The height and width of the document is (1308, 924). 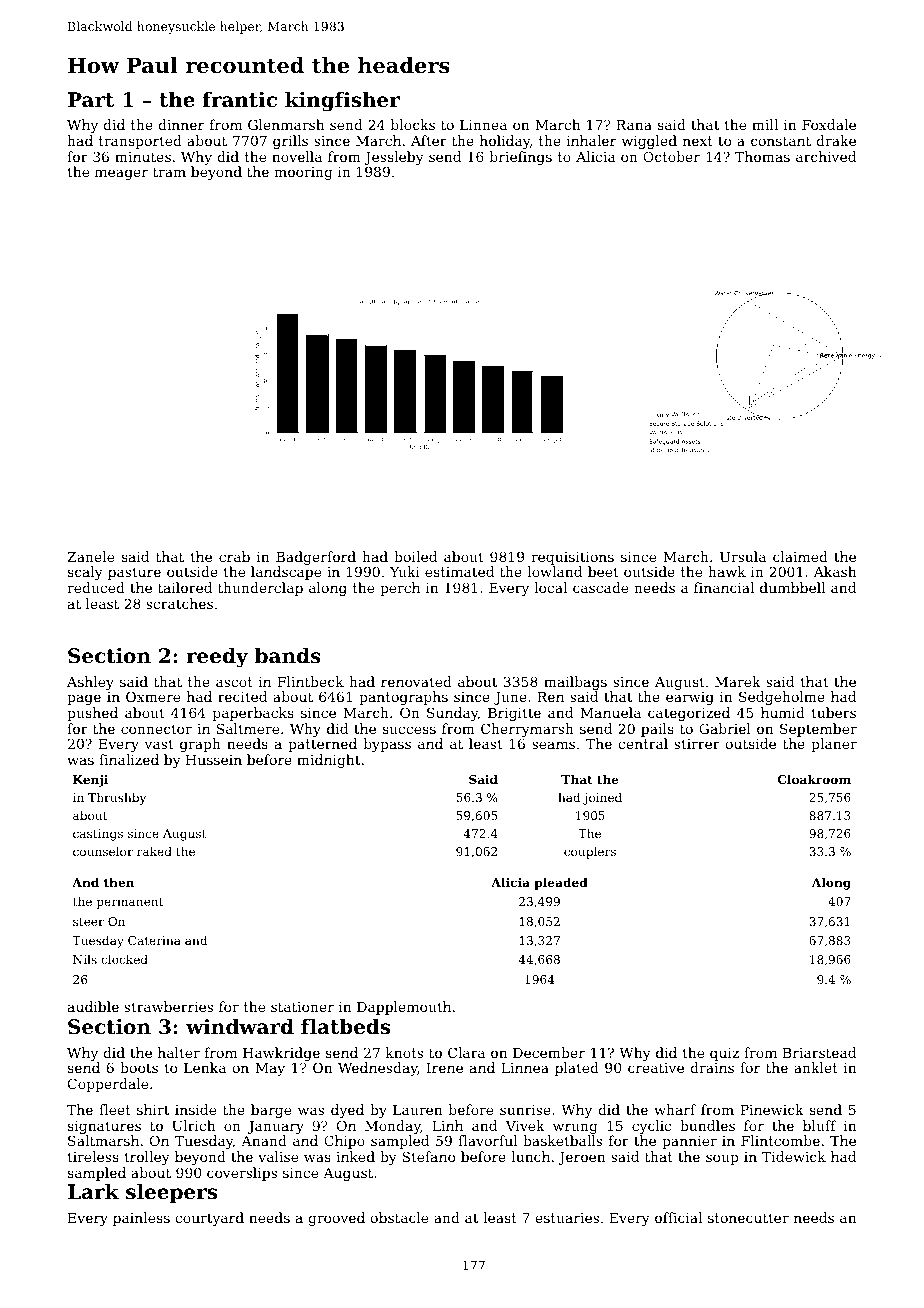 I want to click on Irene, so click(x=445, y=1068).
